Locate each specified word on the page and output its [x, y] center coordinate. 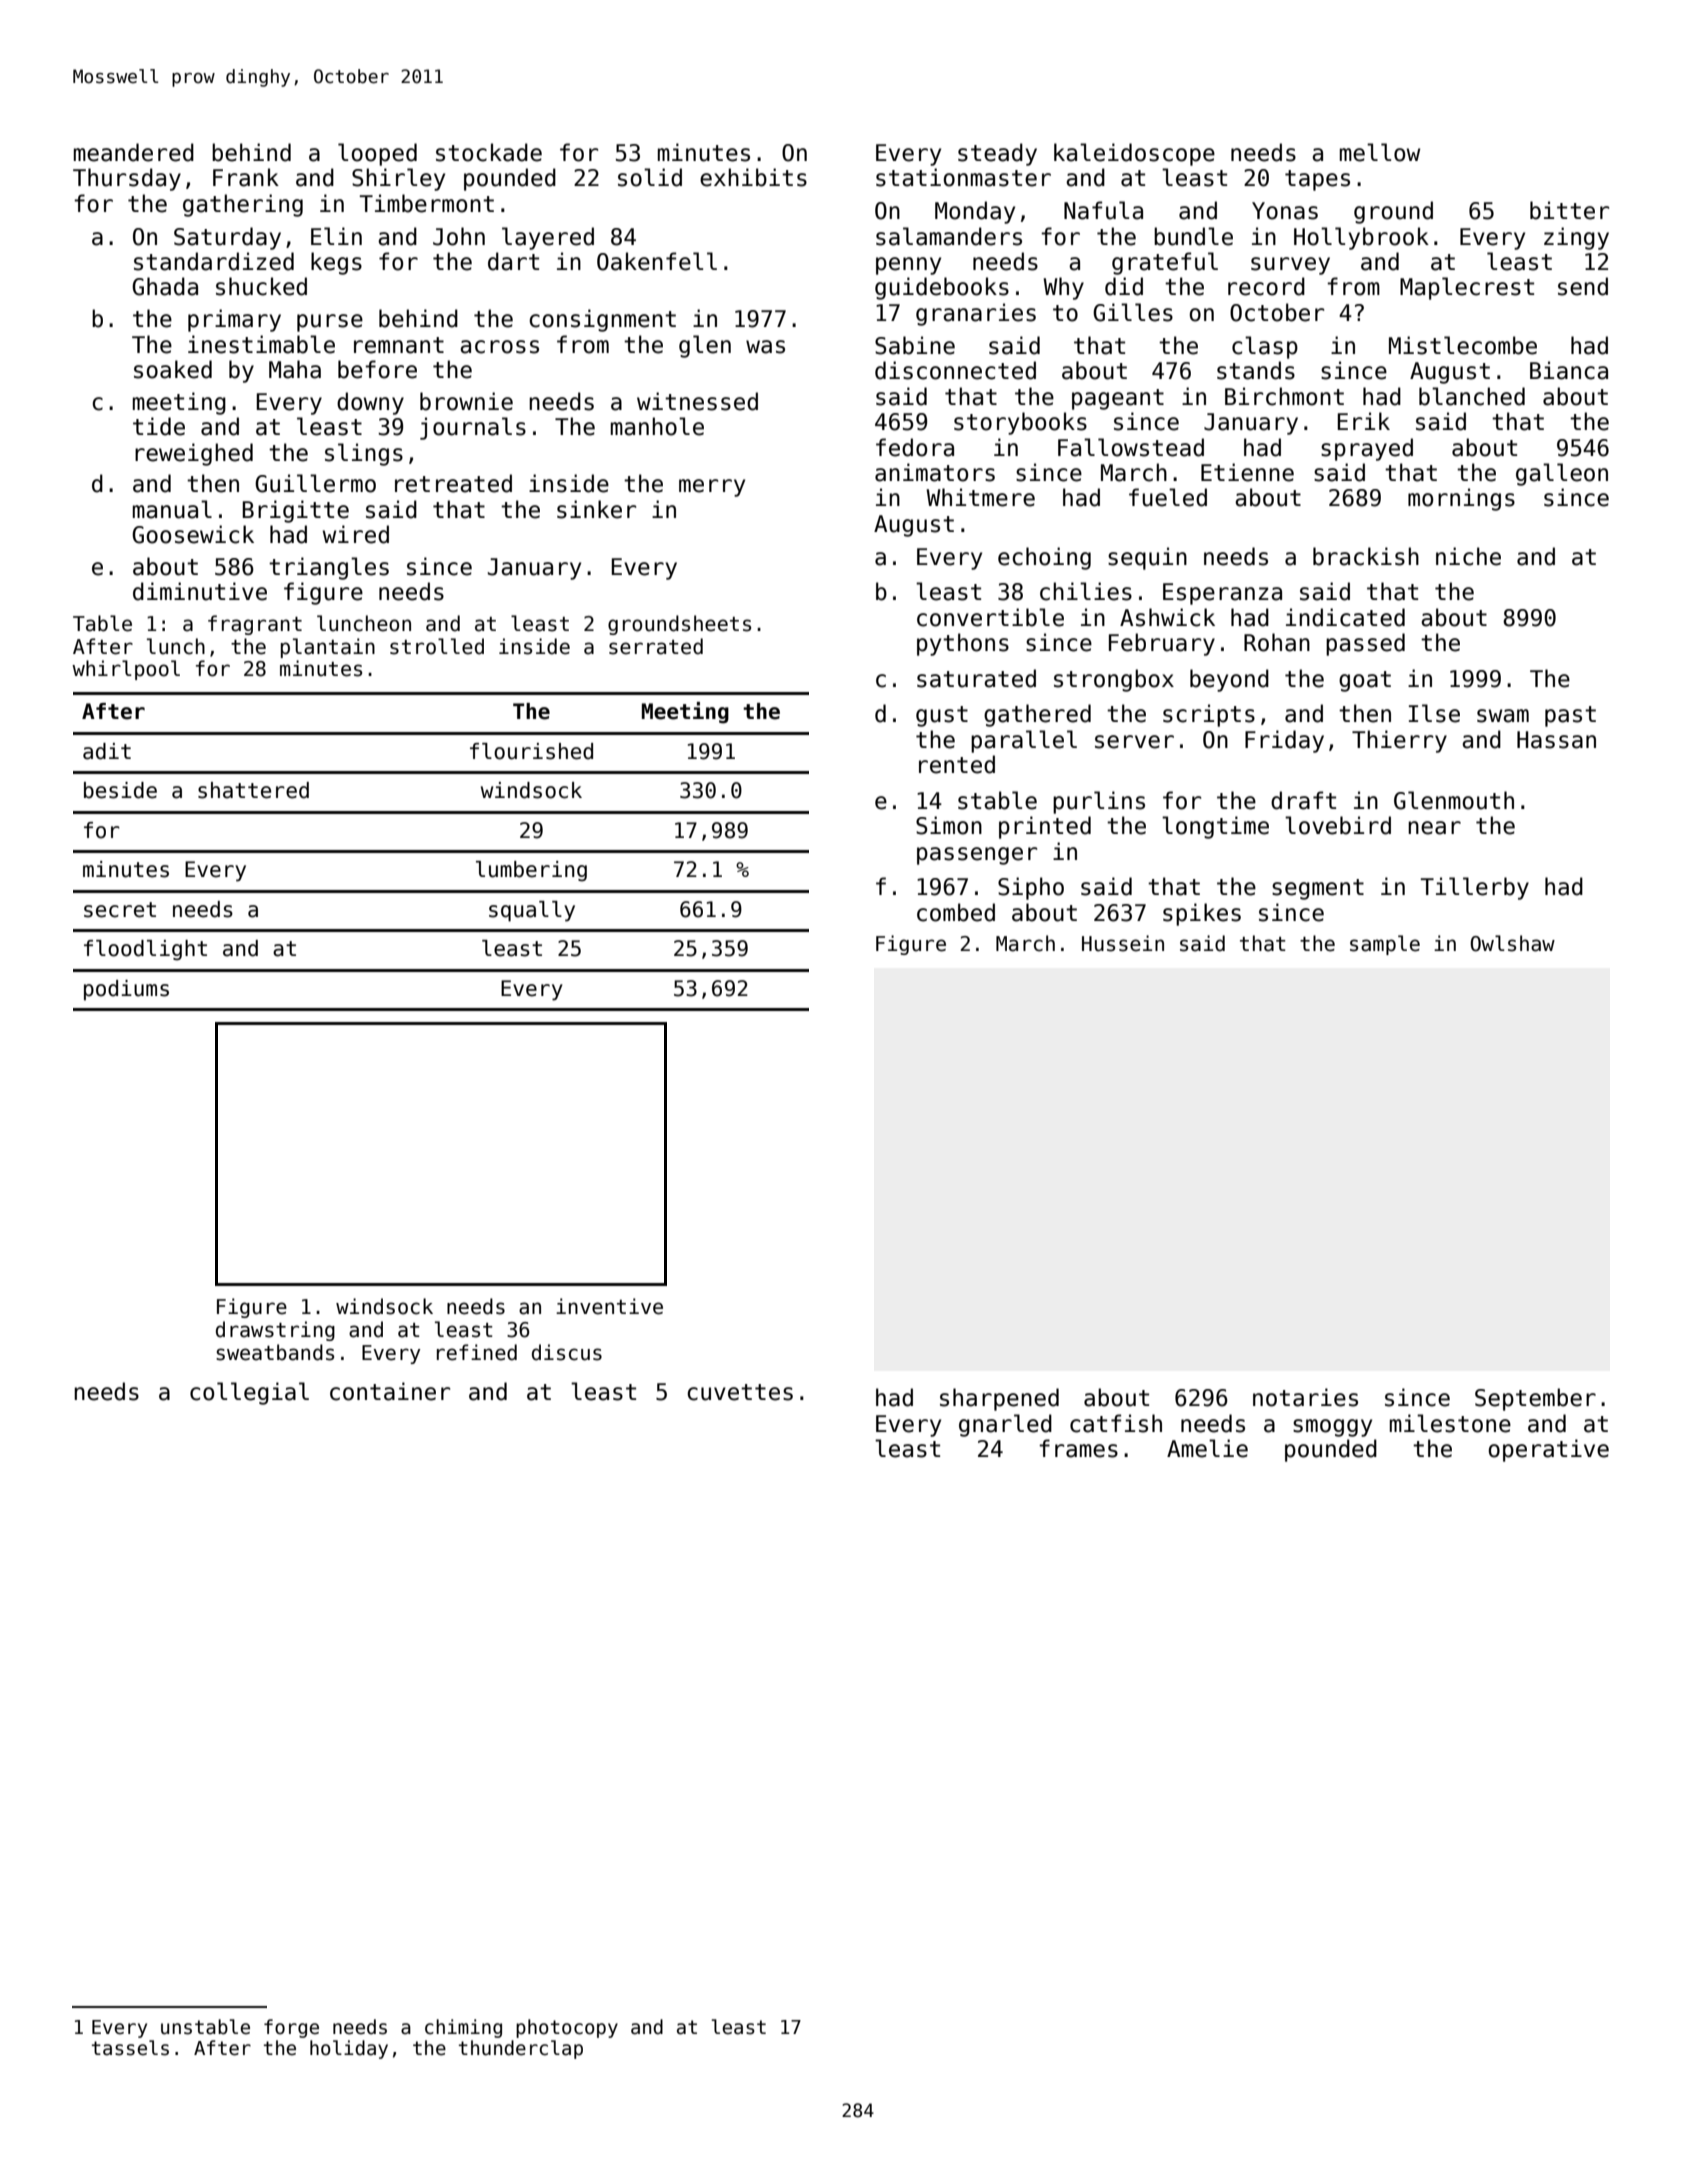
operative [1549, 1450]
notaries [1305, 1397]
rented [957, 764]
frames [1078, 1448]
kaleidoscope [1134, 154]
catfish [1116, 1423]
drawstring [275, 1331]
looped [377, 154]
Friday [1284, 741]
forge [291, 2028]
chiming [463, 2028]
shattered [253, 790]
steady [997, 154]
